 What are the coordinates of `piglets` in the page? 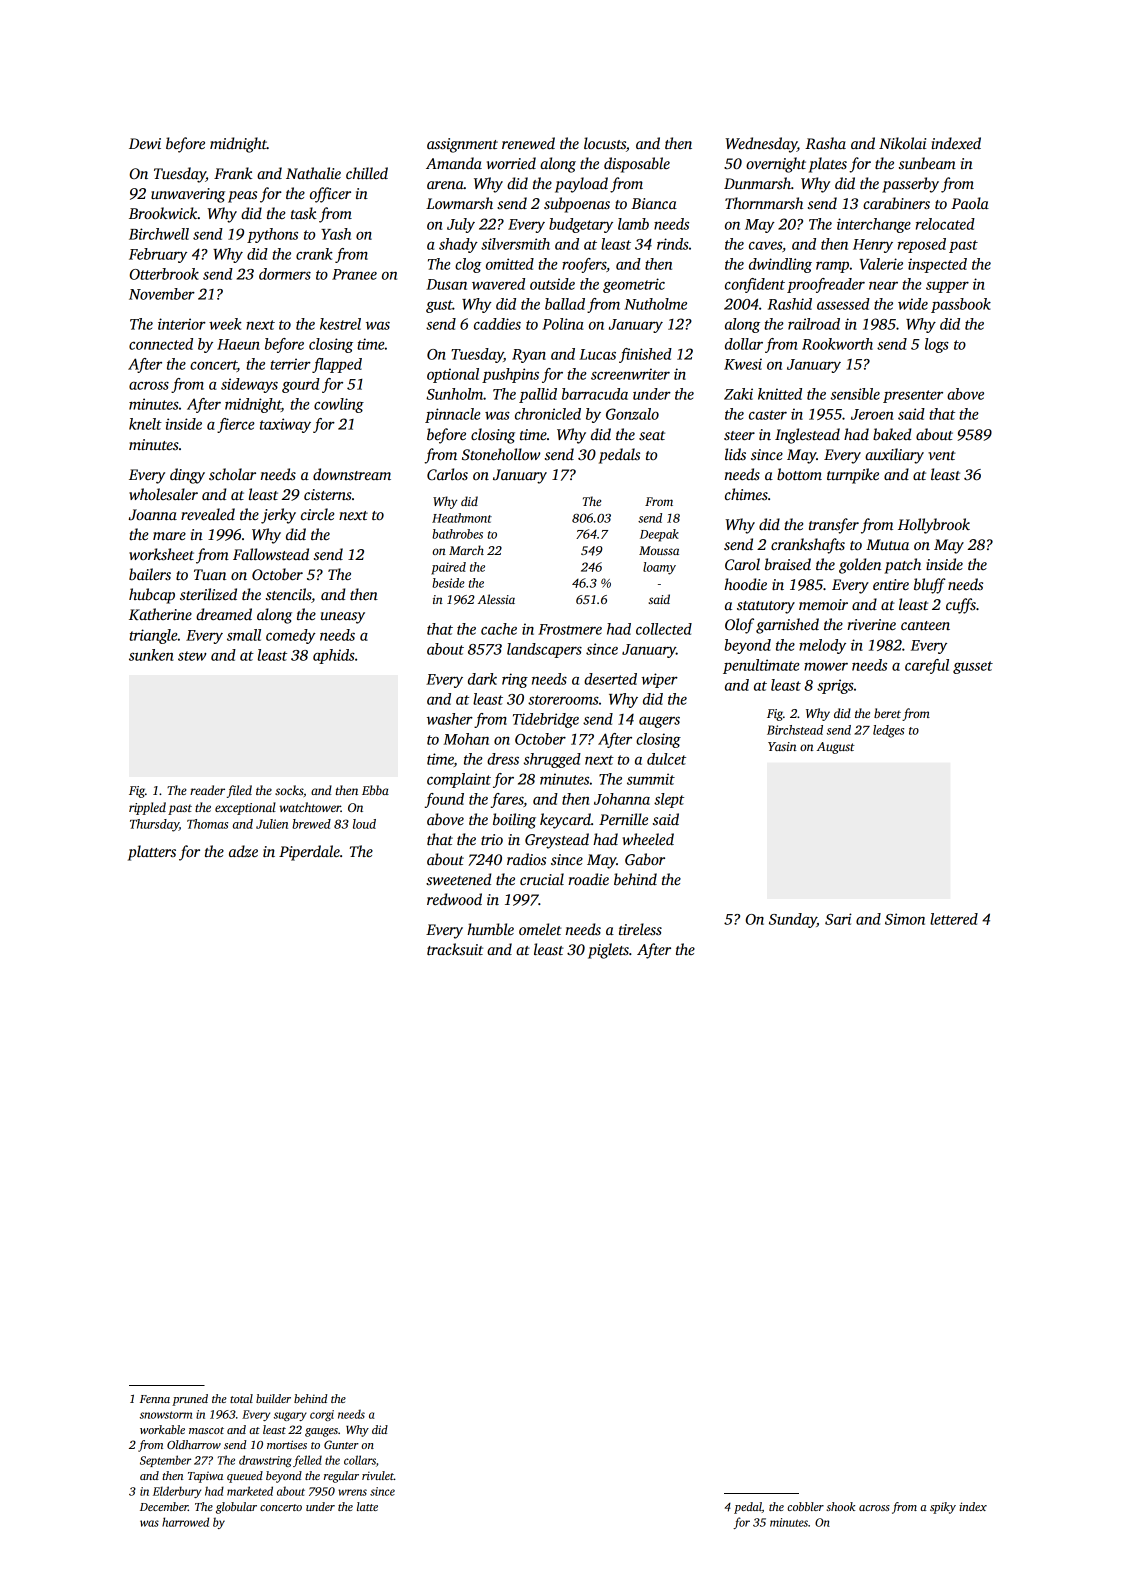 It's located at (608, 951).
